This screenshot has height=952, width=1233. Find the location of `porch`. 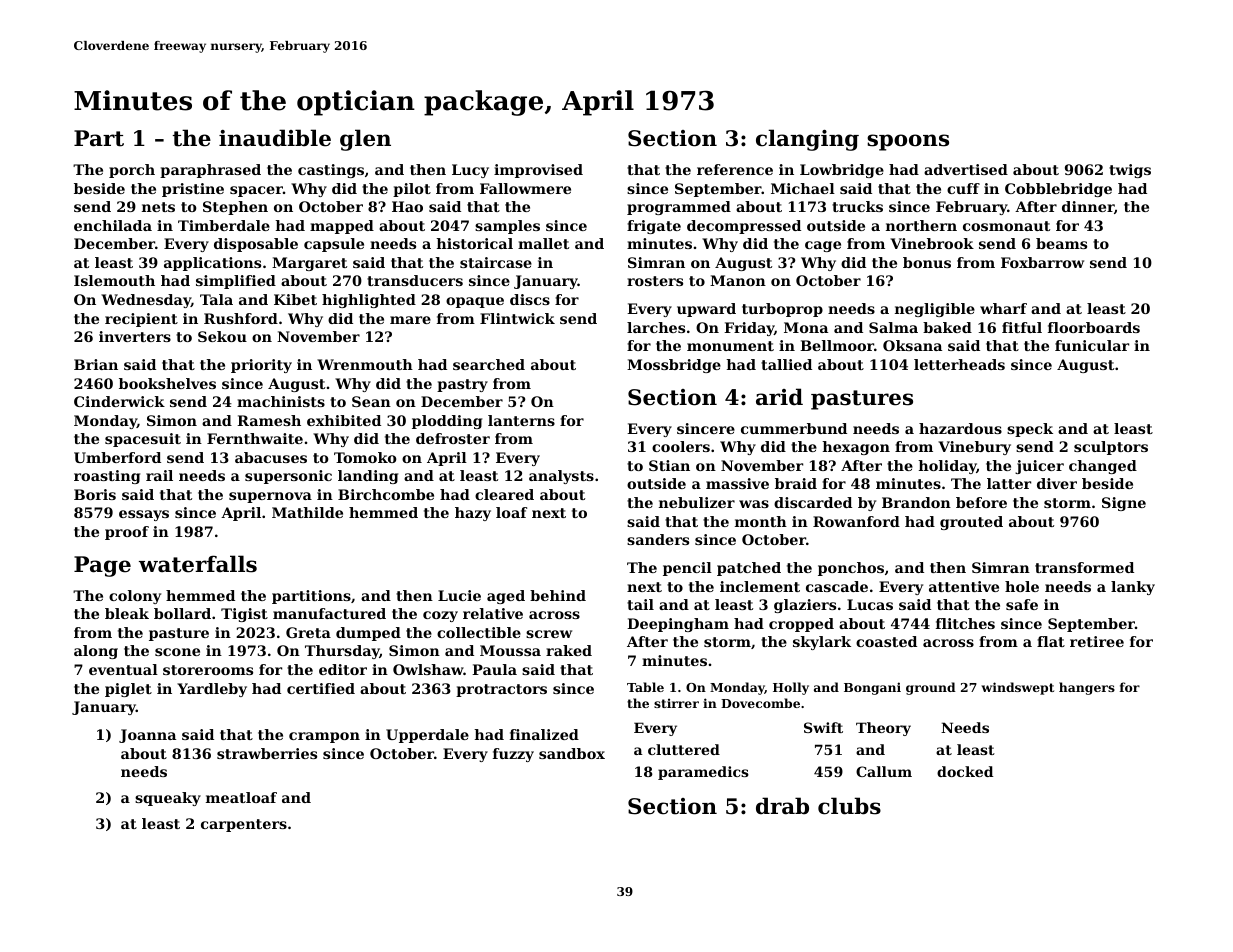

porch is located at coordinates (132, 171).
